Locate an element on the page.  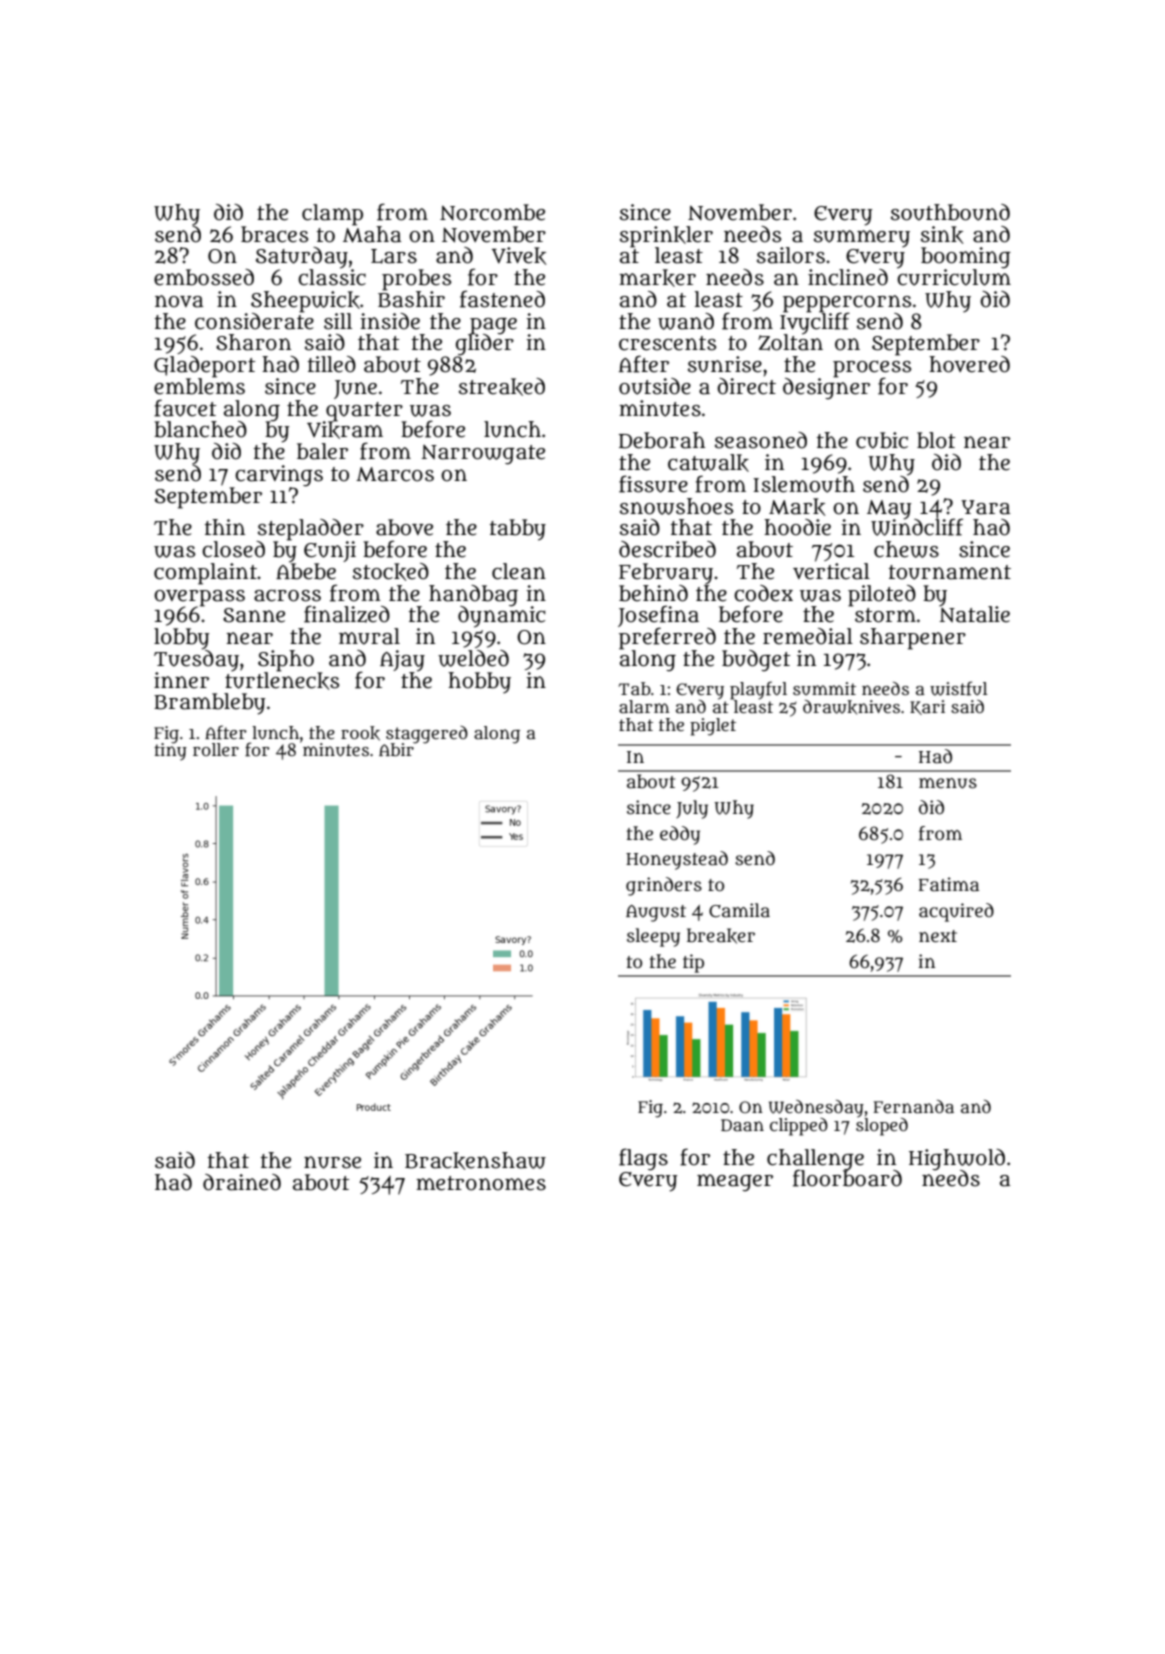
lobby is located at coordinates (181, 638).
